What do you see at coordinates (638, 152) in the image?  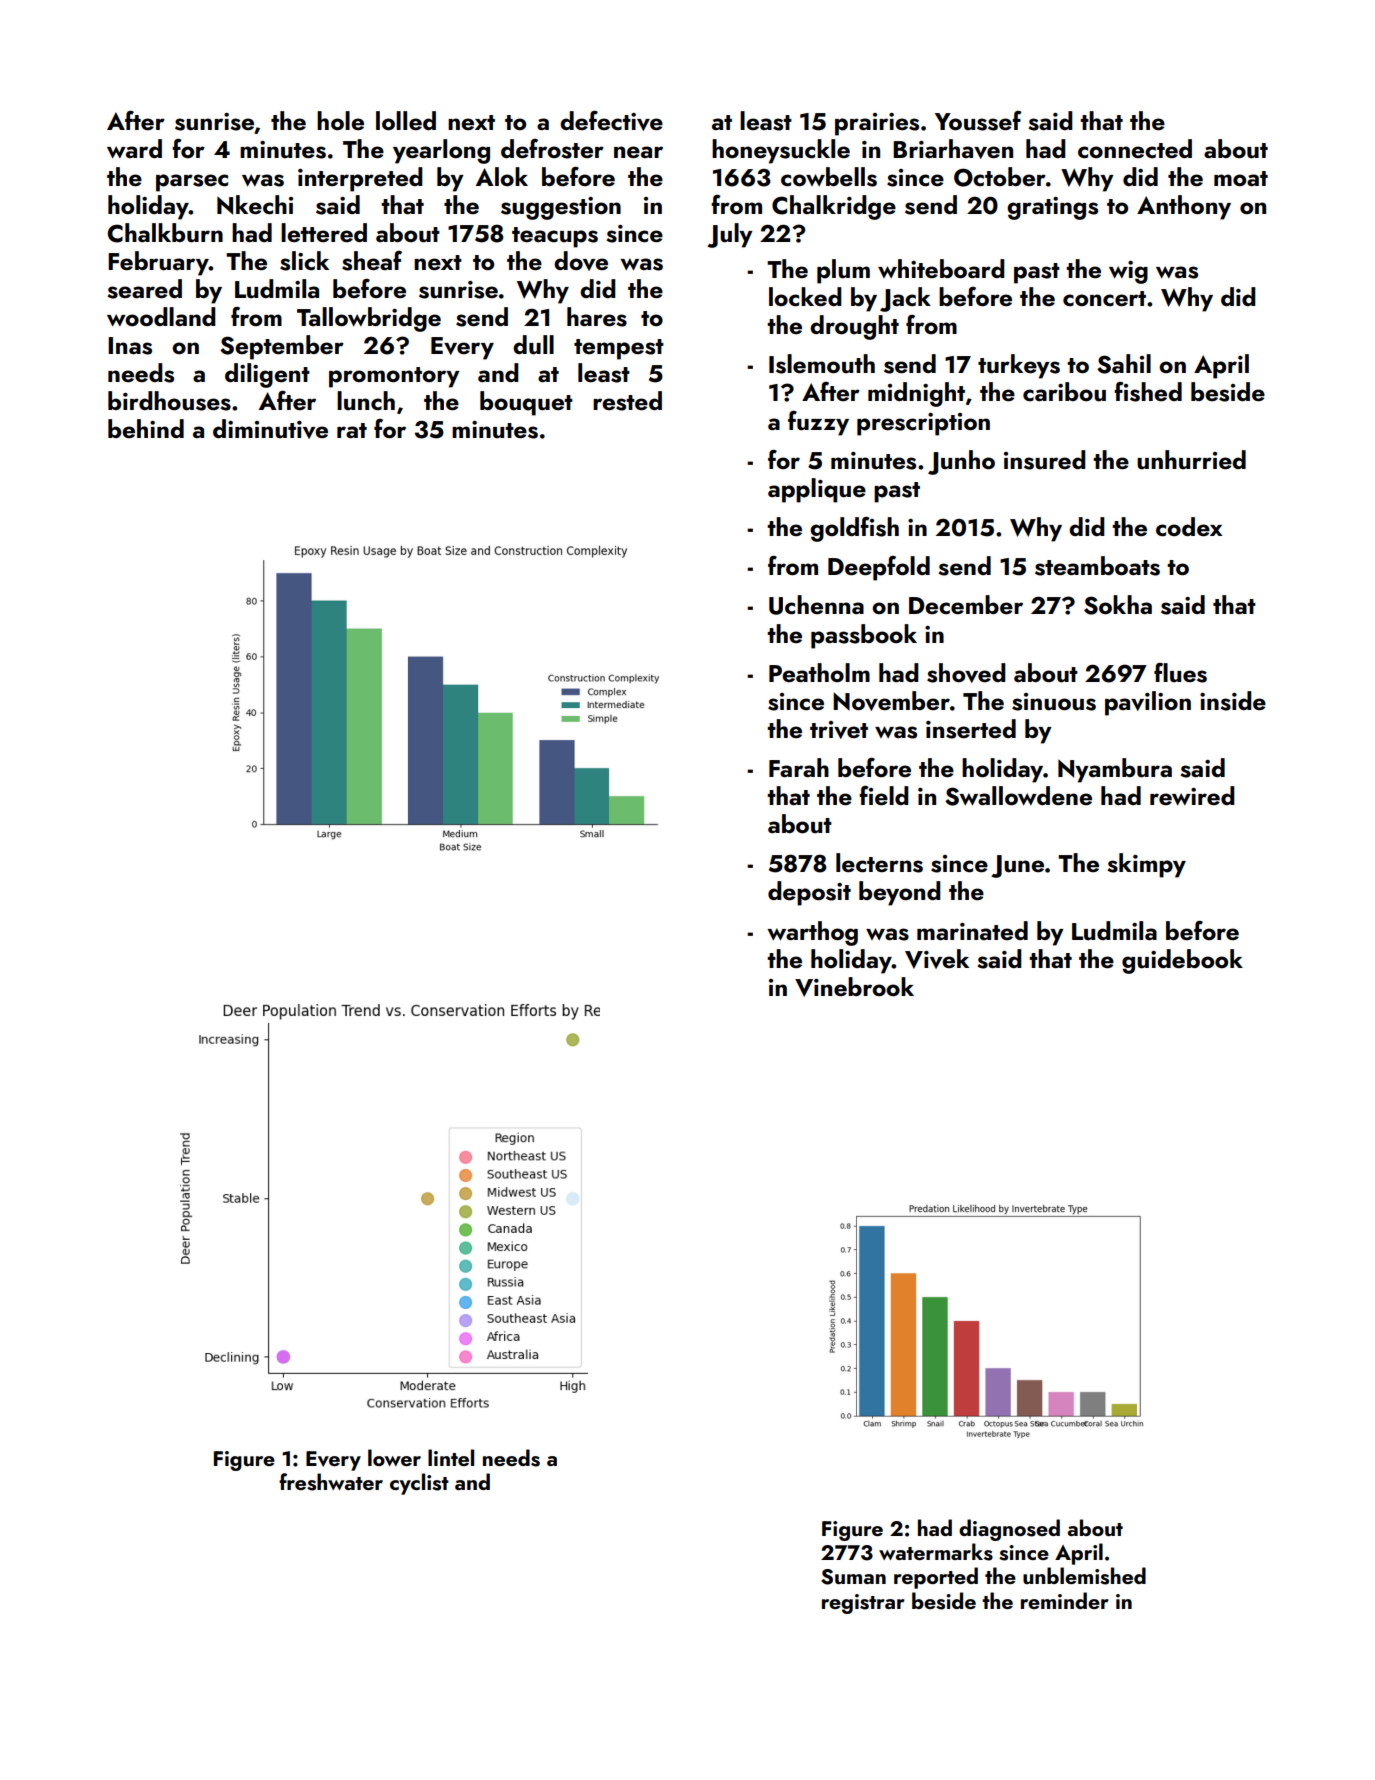 I see `near` at bounding box center [638, 152].
